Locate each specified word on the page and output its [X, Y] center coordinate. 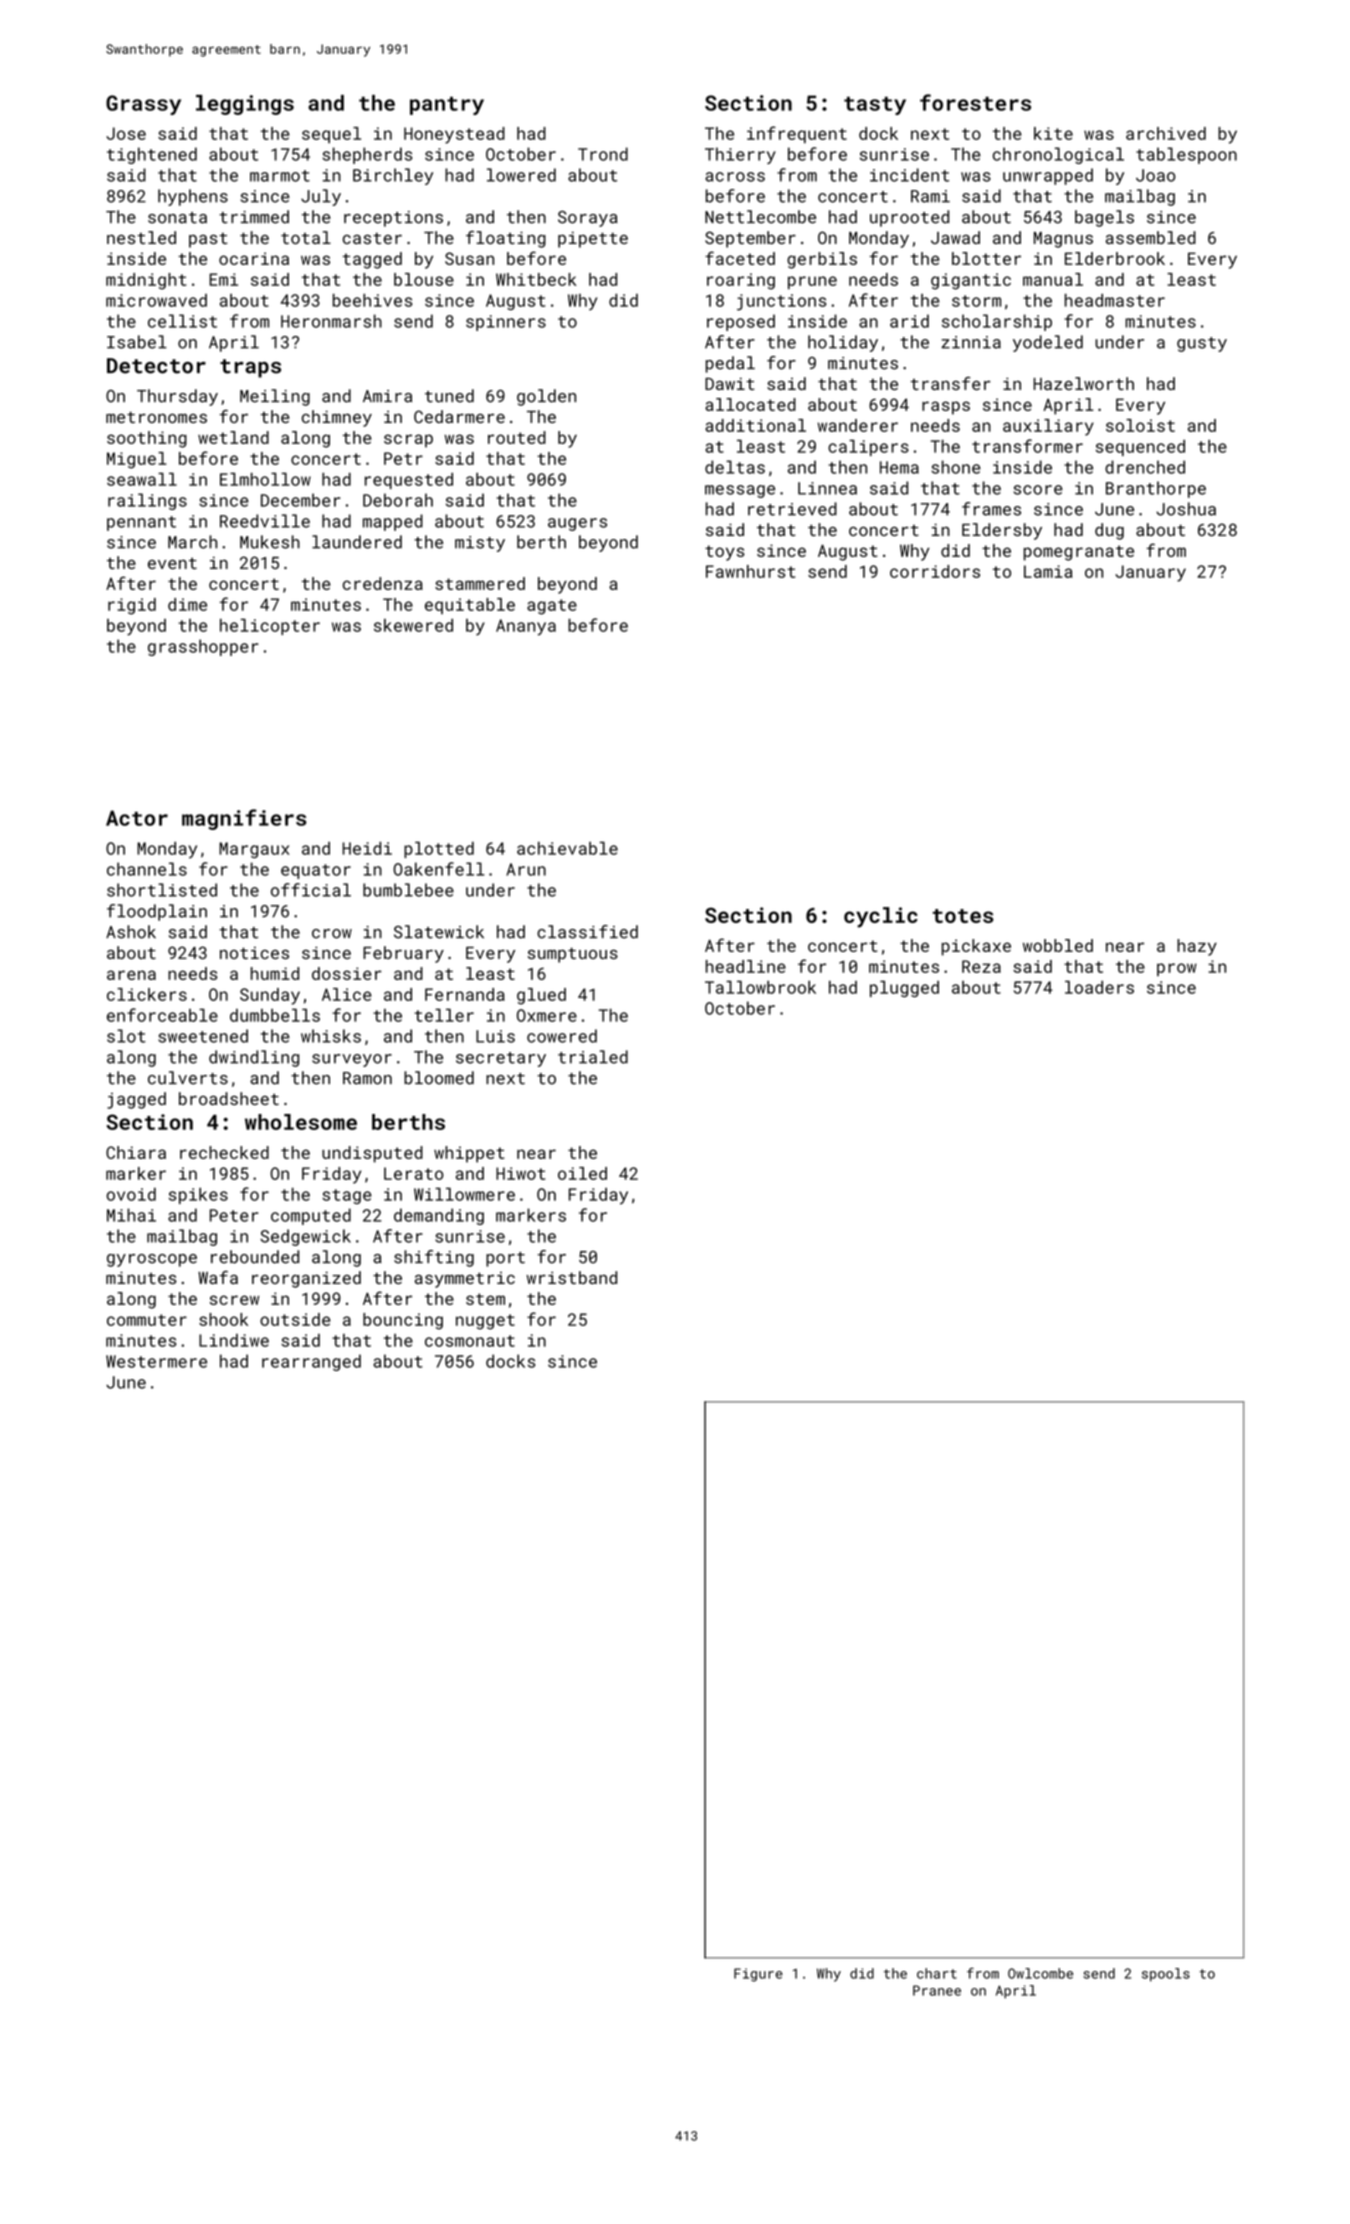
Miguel [136, 460]
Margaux [254, 850]
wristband [571, 1277]
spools [1166, 1975]
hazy [1197, 947]
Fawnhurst [750, 571]
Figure [758, 1975]
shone [956, 467]
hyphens [193, 197]
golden [546, 397]
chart [937, 1973]
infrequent [797, 135]
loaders [1099, 987]
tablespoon [1186, 155]
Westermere [156, 1361]
